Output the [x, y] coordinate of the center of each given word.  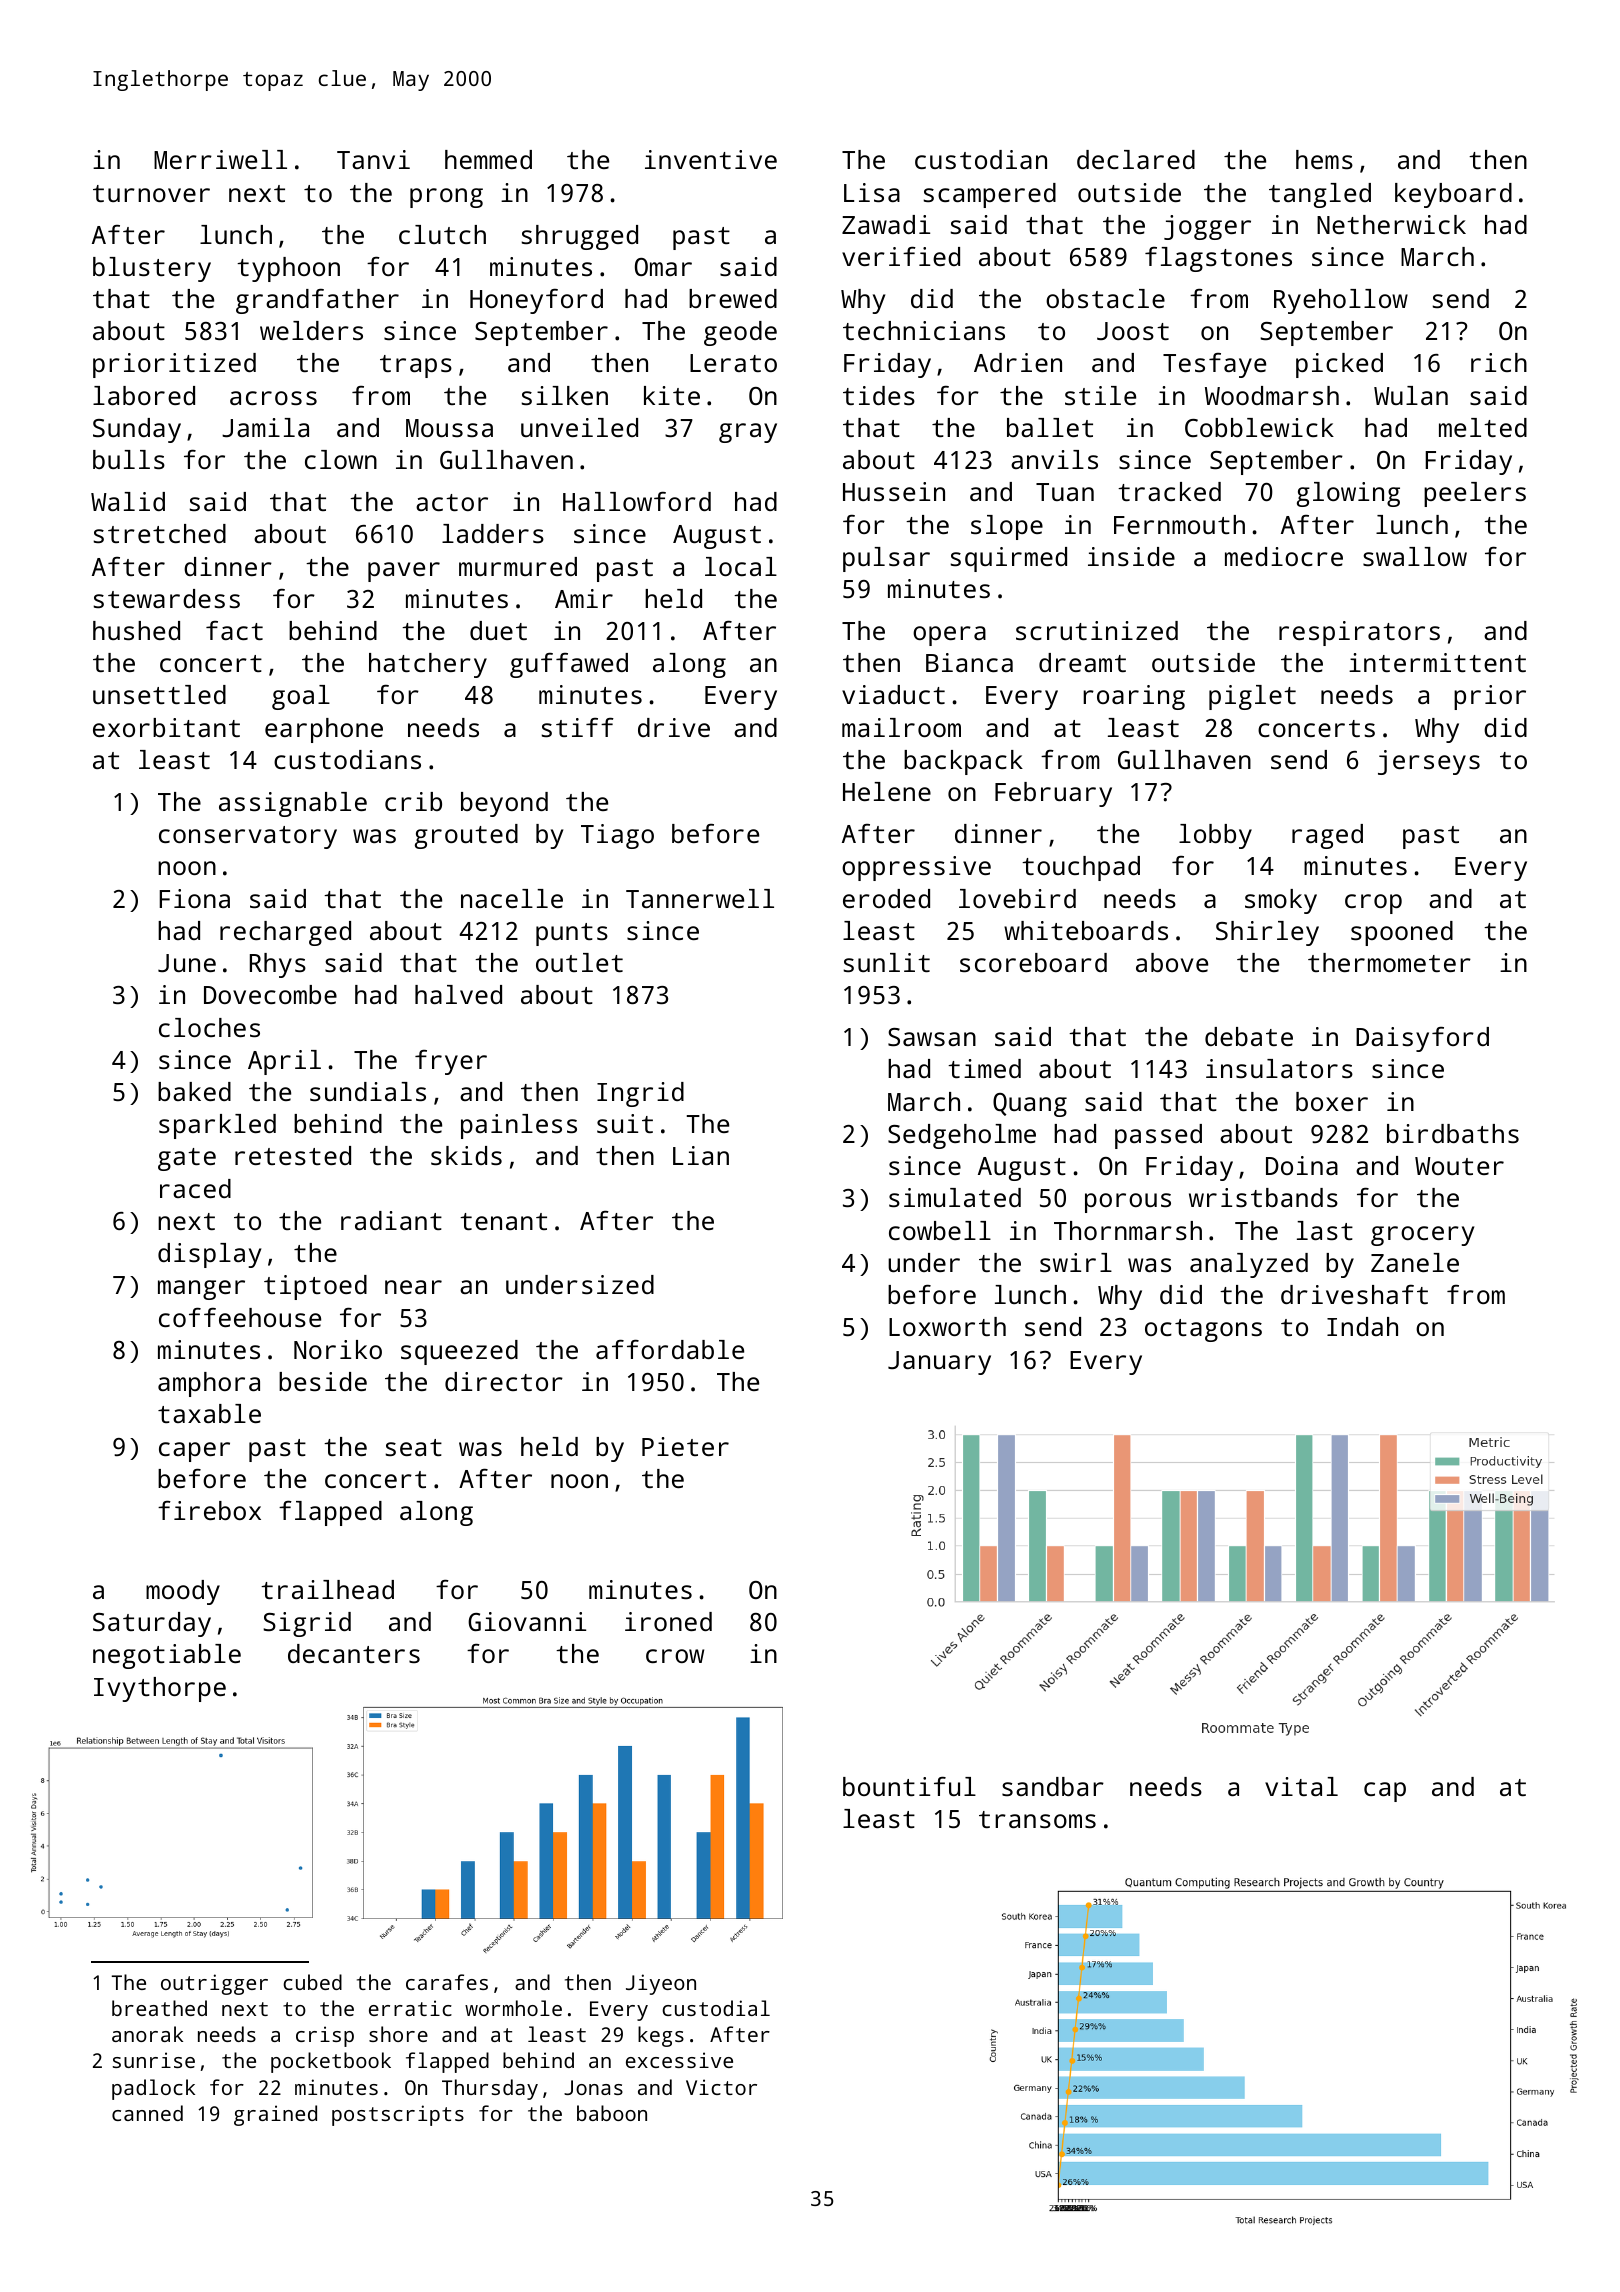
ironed [668, 1621]
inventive [711, 159]
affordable [670, 1349]
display [209, 1255]
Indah [1362, 1326]
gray [748, 433]
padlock [153, 2089]
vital [1301, 1786]
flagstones [1218, 259]
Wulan [1411, 395]
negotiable [167, 1656]
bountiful [909, 1786]
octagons [1203, 1330]
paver [404, 572]
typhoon [288, 269]
